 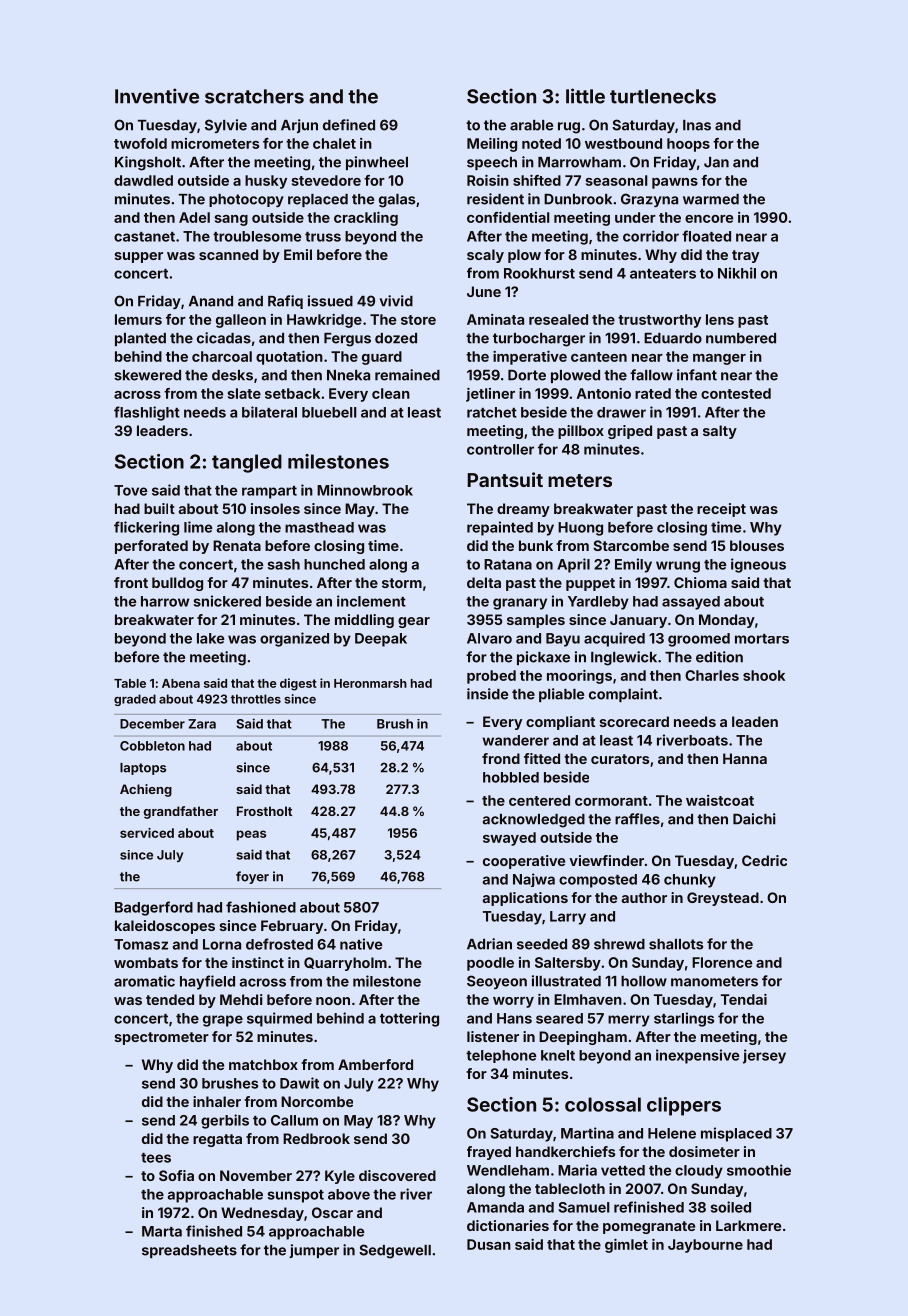 What do you see at coordinates (585, 96) in the image?
I see `little` at bounding box center [585, 96].
